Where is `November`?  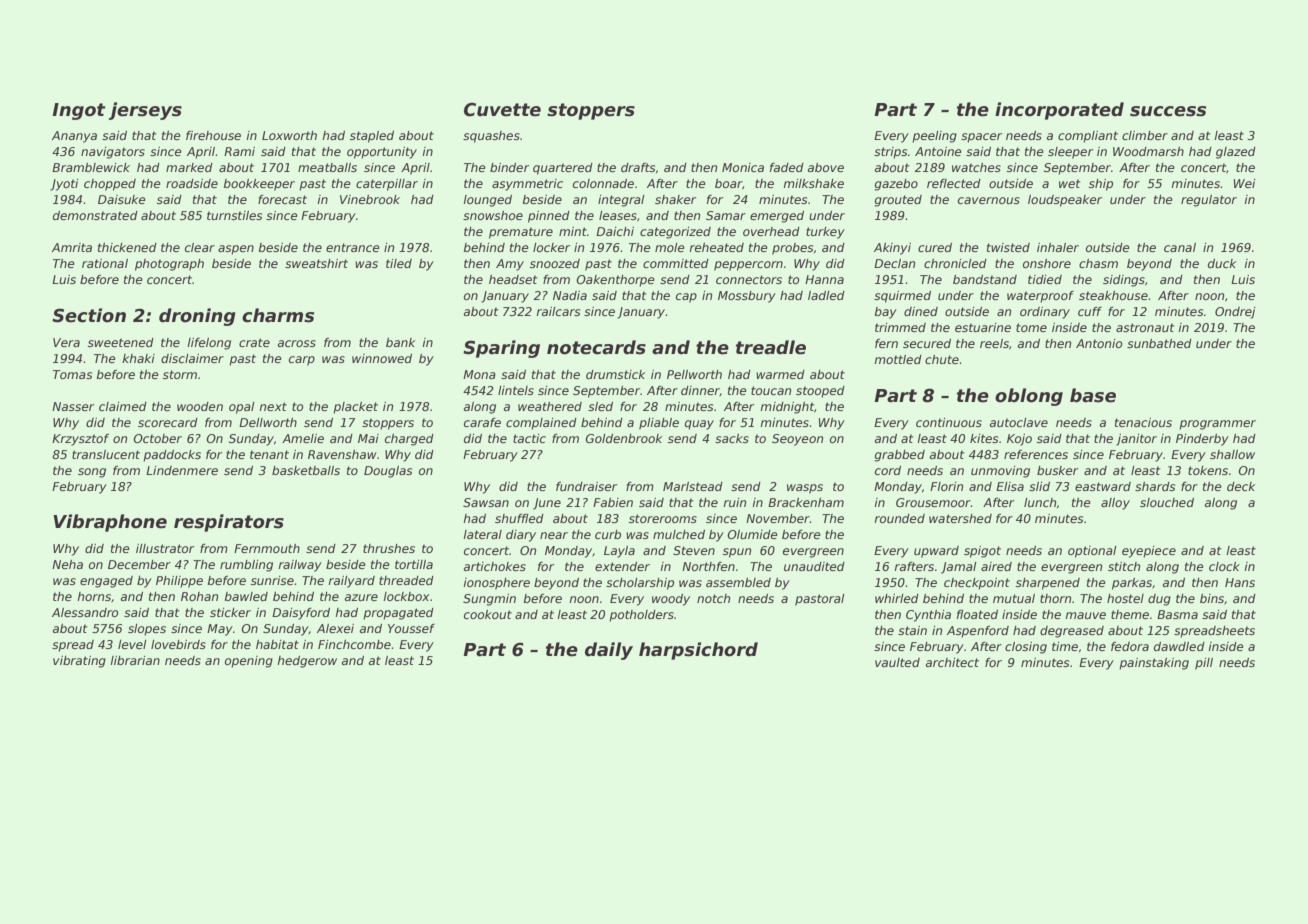 November is located at coordinates (778, 518).
